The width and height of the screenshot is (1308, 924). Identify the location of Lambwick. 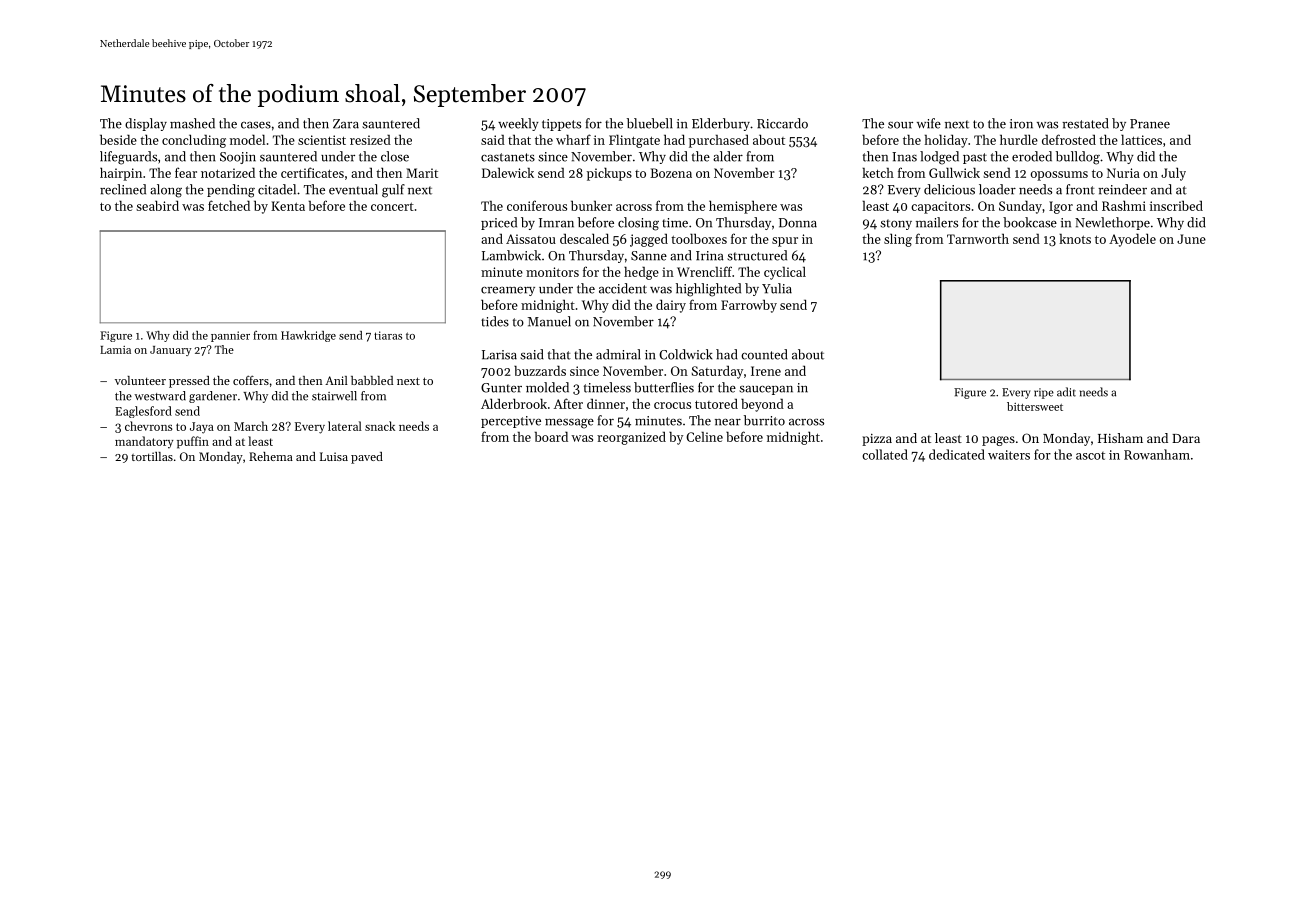
(511, 255).
